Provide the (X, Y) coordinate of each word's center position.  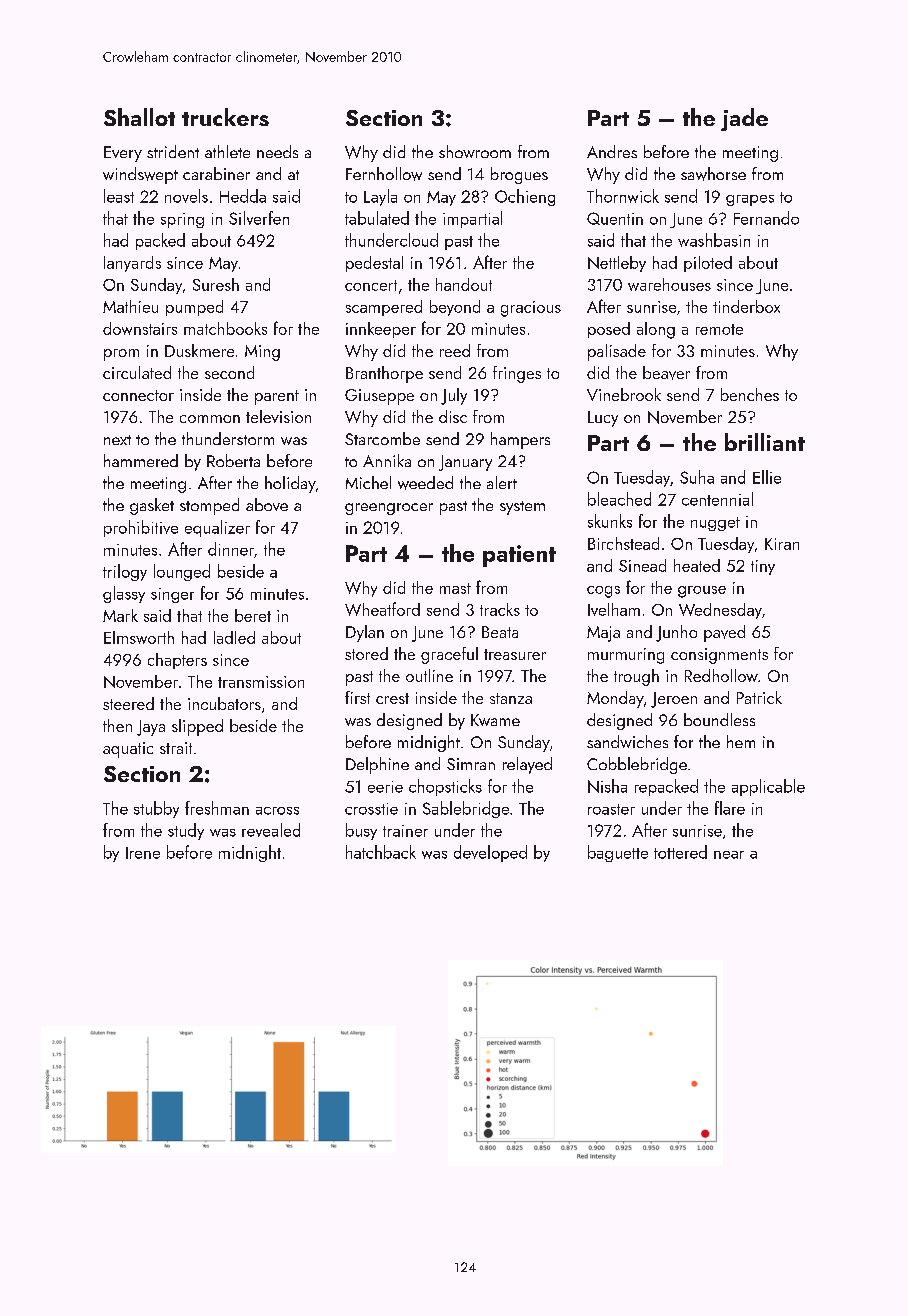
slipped (197, 727)
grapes (750, 200)
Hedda (243, 196)
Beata (500, 632)
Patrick (759, 697)
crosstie (371, 809)
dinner (231, 549)
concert (371, 285)
